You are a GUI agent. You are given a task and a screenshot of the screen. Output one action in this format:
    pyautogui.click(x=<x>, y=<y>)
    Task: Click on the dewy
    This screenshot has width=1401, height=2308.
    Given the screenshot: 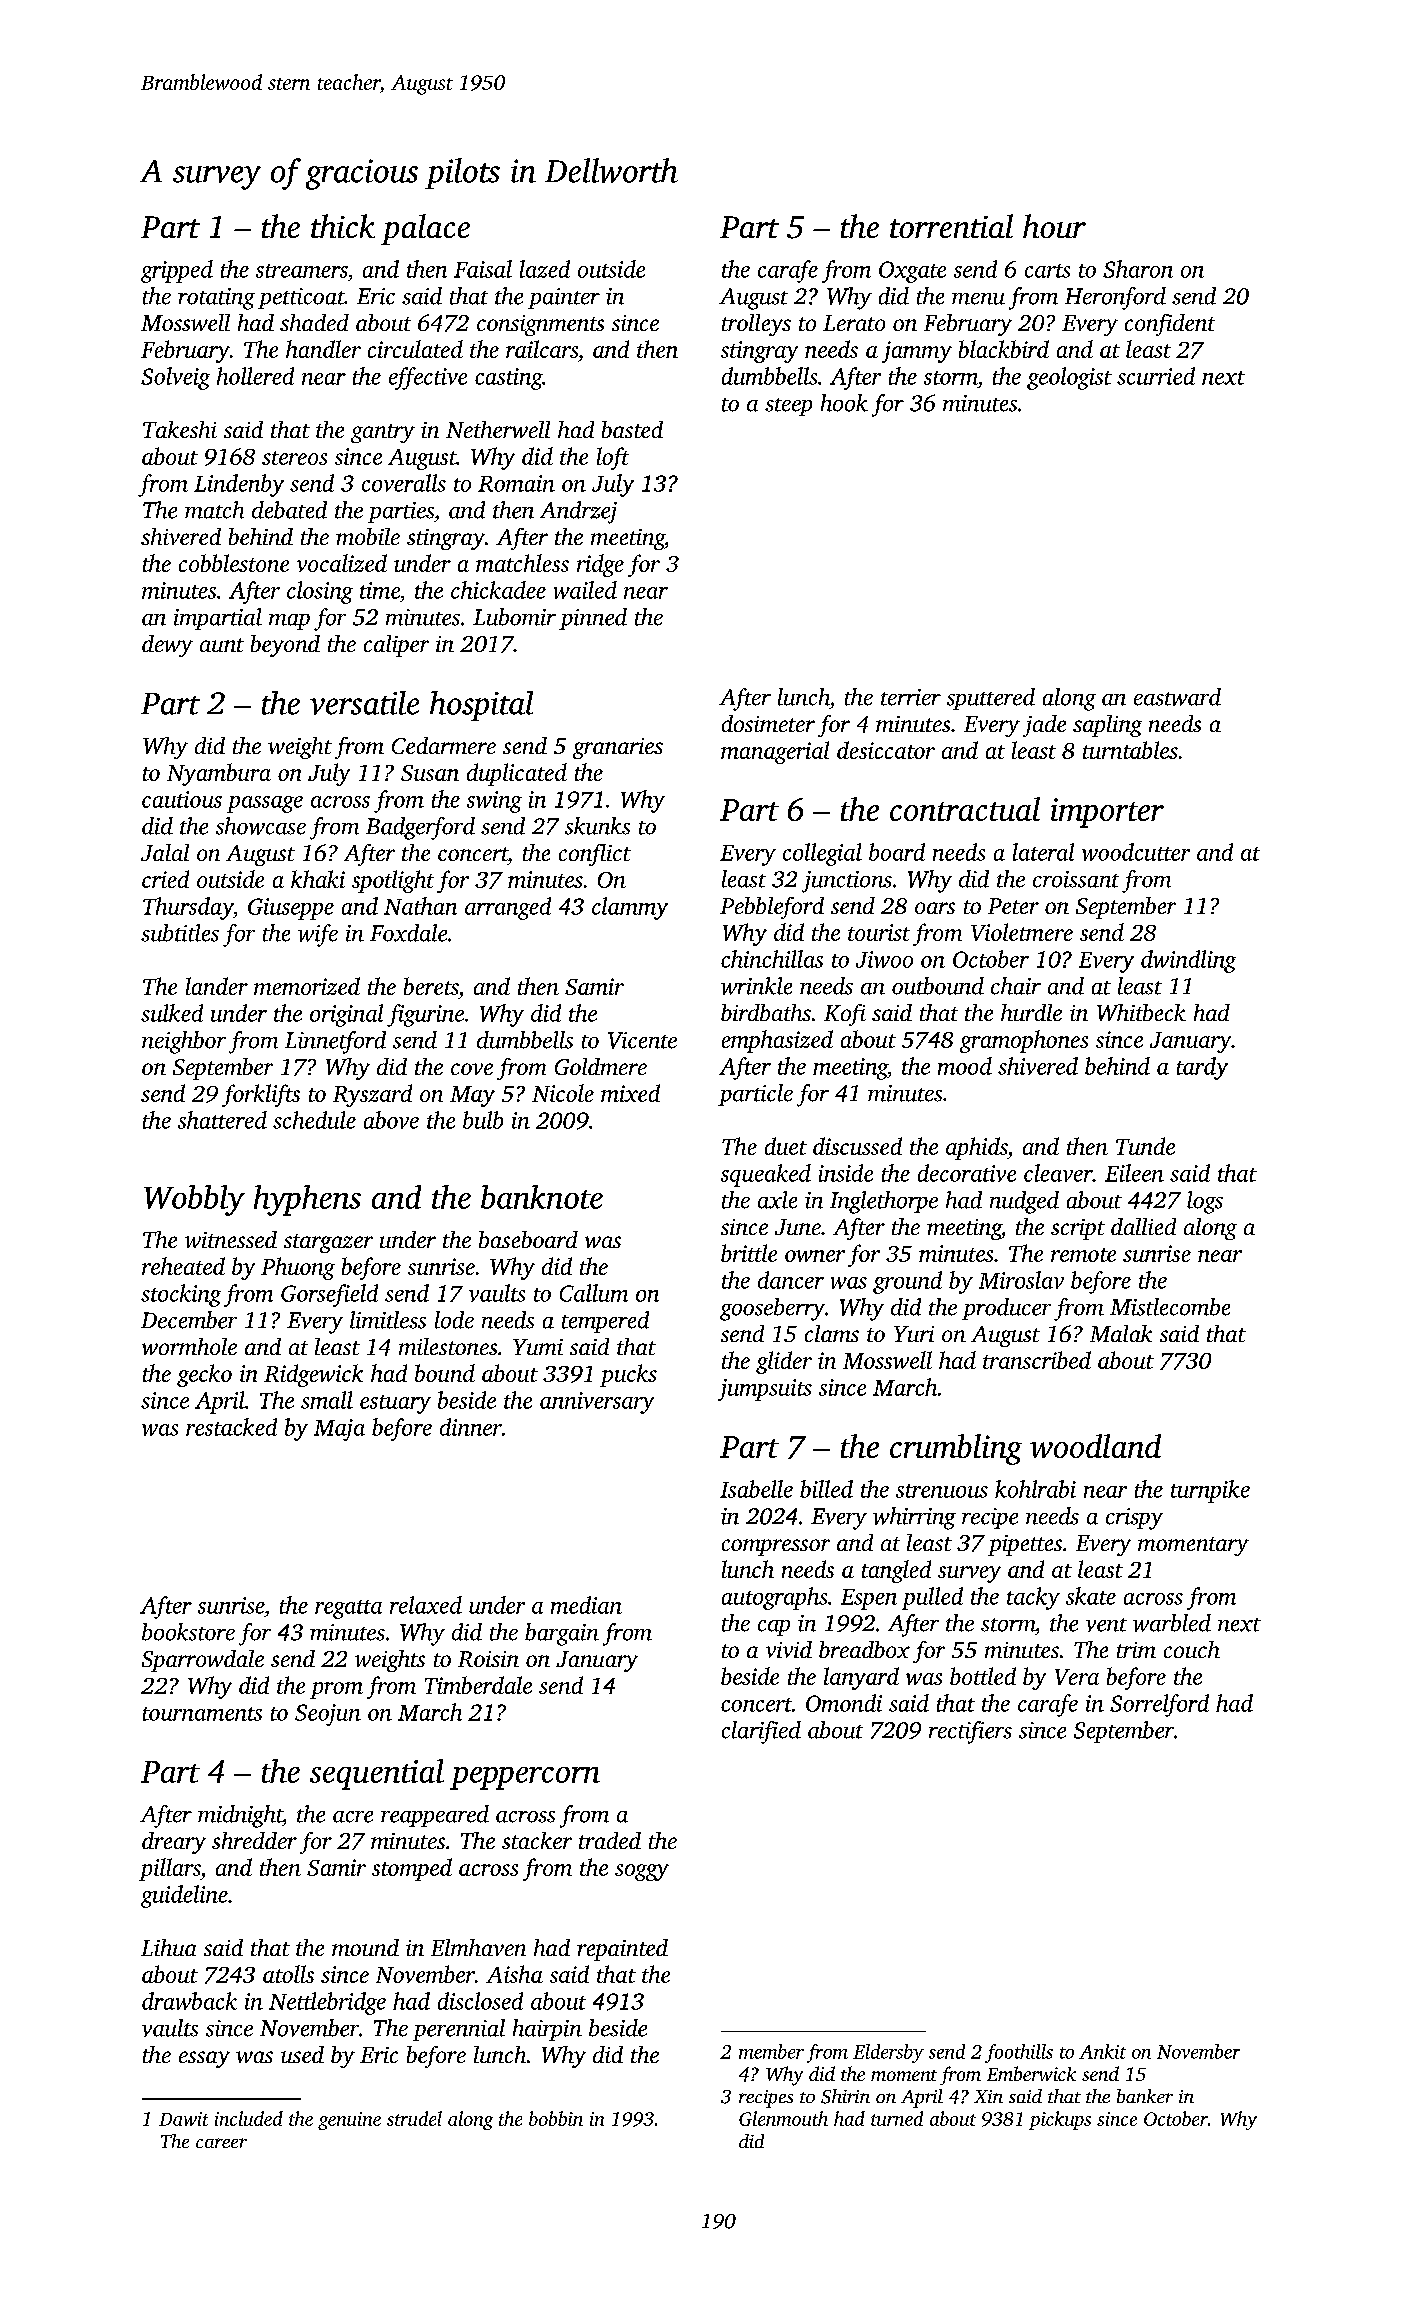 What is the action you would take?
    pyautogui.click(x=167, y=646)
